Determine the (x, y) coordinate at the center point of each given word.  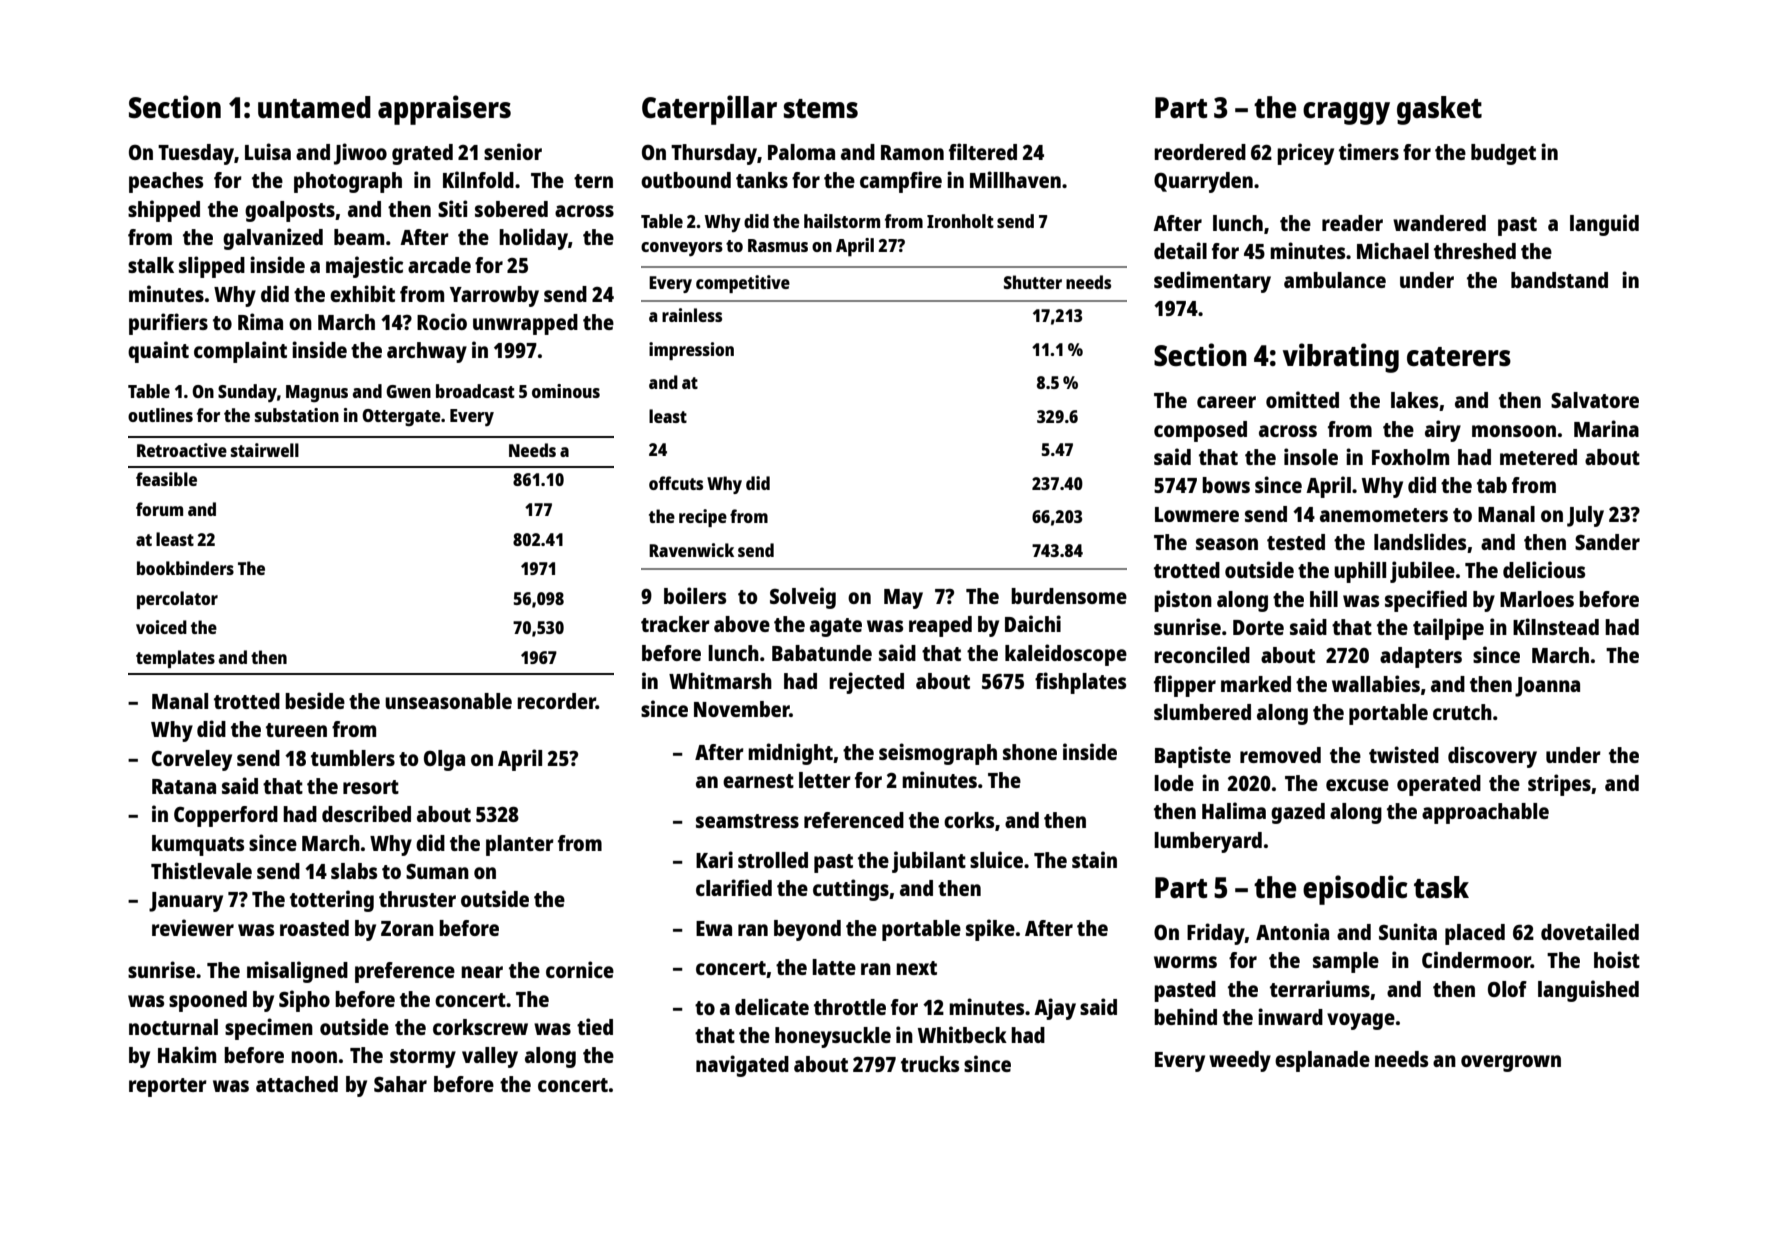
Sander (1607, 542)
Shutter (1033, 282)
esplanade (1322, 1061)
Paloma (801, 152)
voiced (161, 627)
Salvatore (1595, 400)
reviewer (193, 927)
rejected (866, 683)
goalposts (290, 211)
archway (427, 352)
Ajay (1055, 1009)
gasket (1439, 110)
